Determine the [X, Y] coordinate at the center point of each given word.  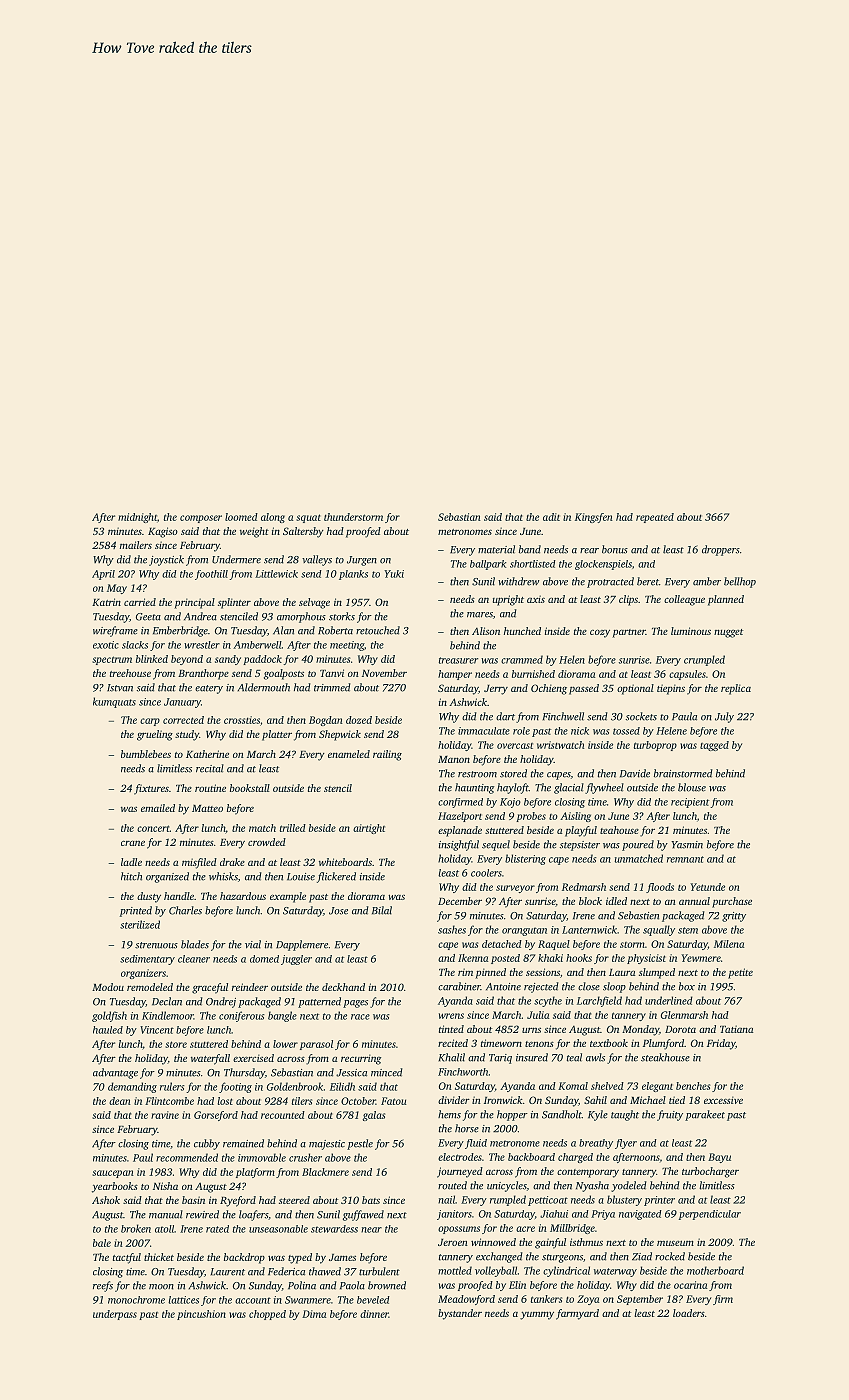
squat [308, 518]
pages [355, 1004]
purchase [732, 902]
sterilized [140, 924]
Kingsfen [594, 518]
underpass [115, 1315]
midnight [137, 518]
